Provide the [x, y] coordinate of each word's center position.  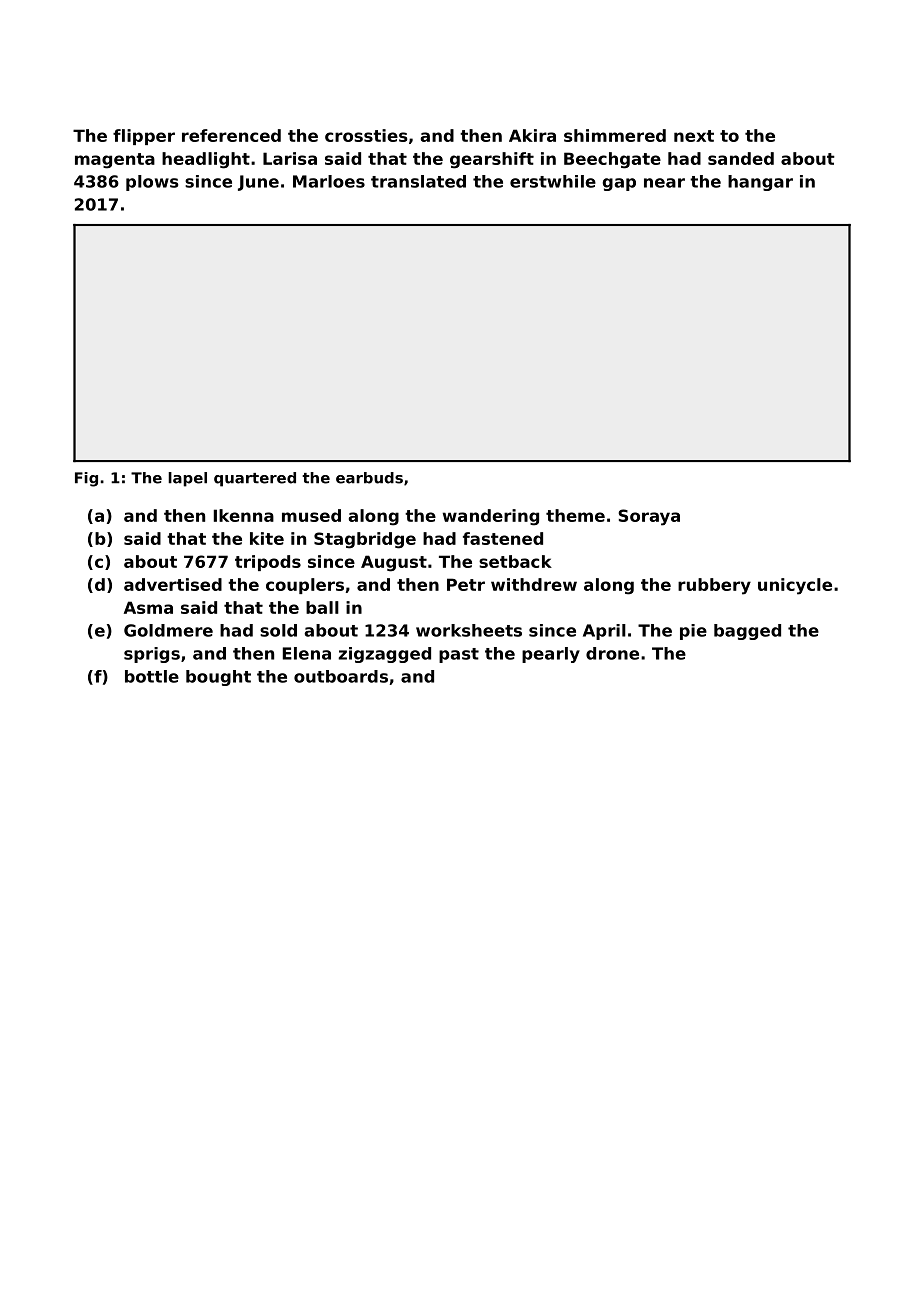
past [459, 655]
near [664, 183]
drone [612, 653]
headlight [206, 160]
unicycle [795, 586]
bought [218, 678]
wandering [491, 517]
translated [418, 181]
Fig [86, 479]
